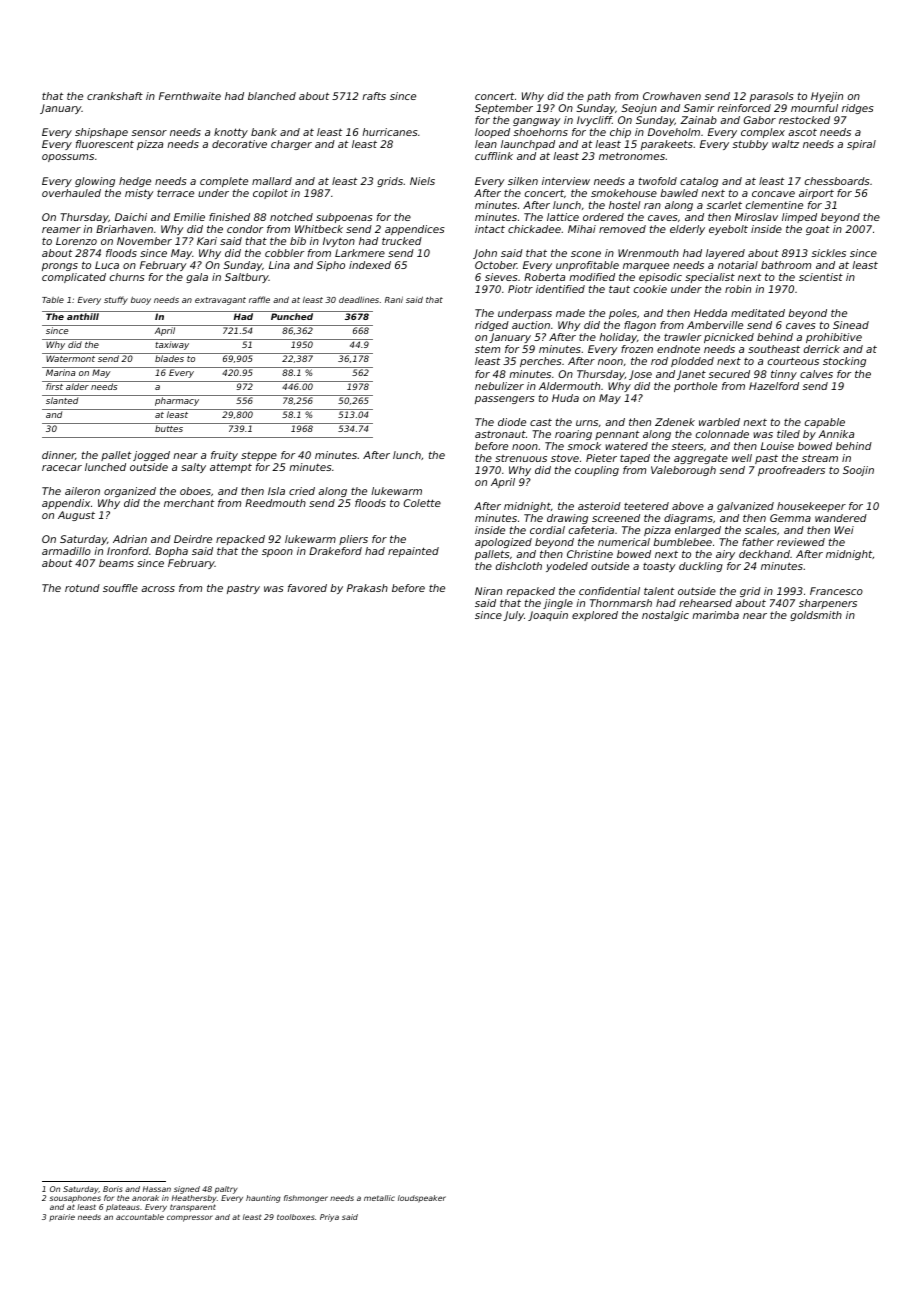 This screenshot has width=924, height=1308. I want to click on silken, so click(523, 181).
